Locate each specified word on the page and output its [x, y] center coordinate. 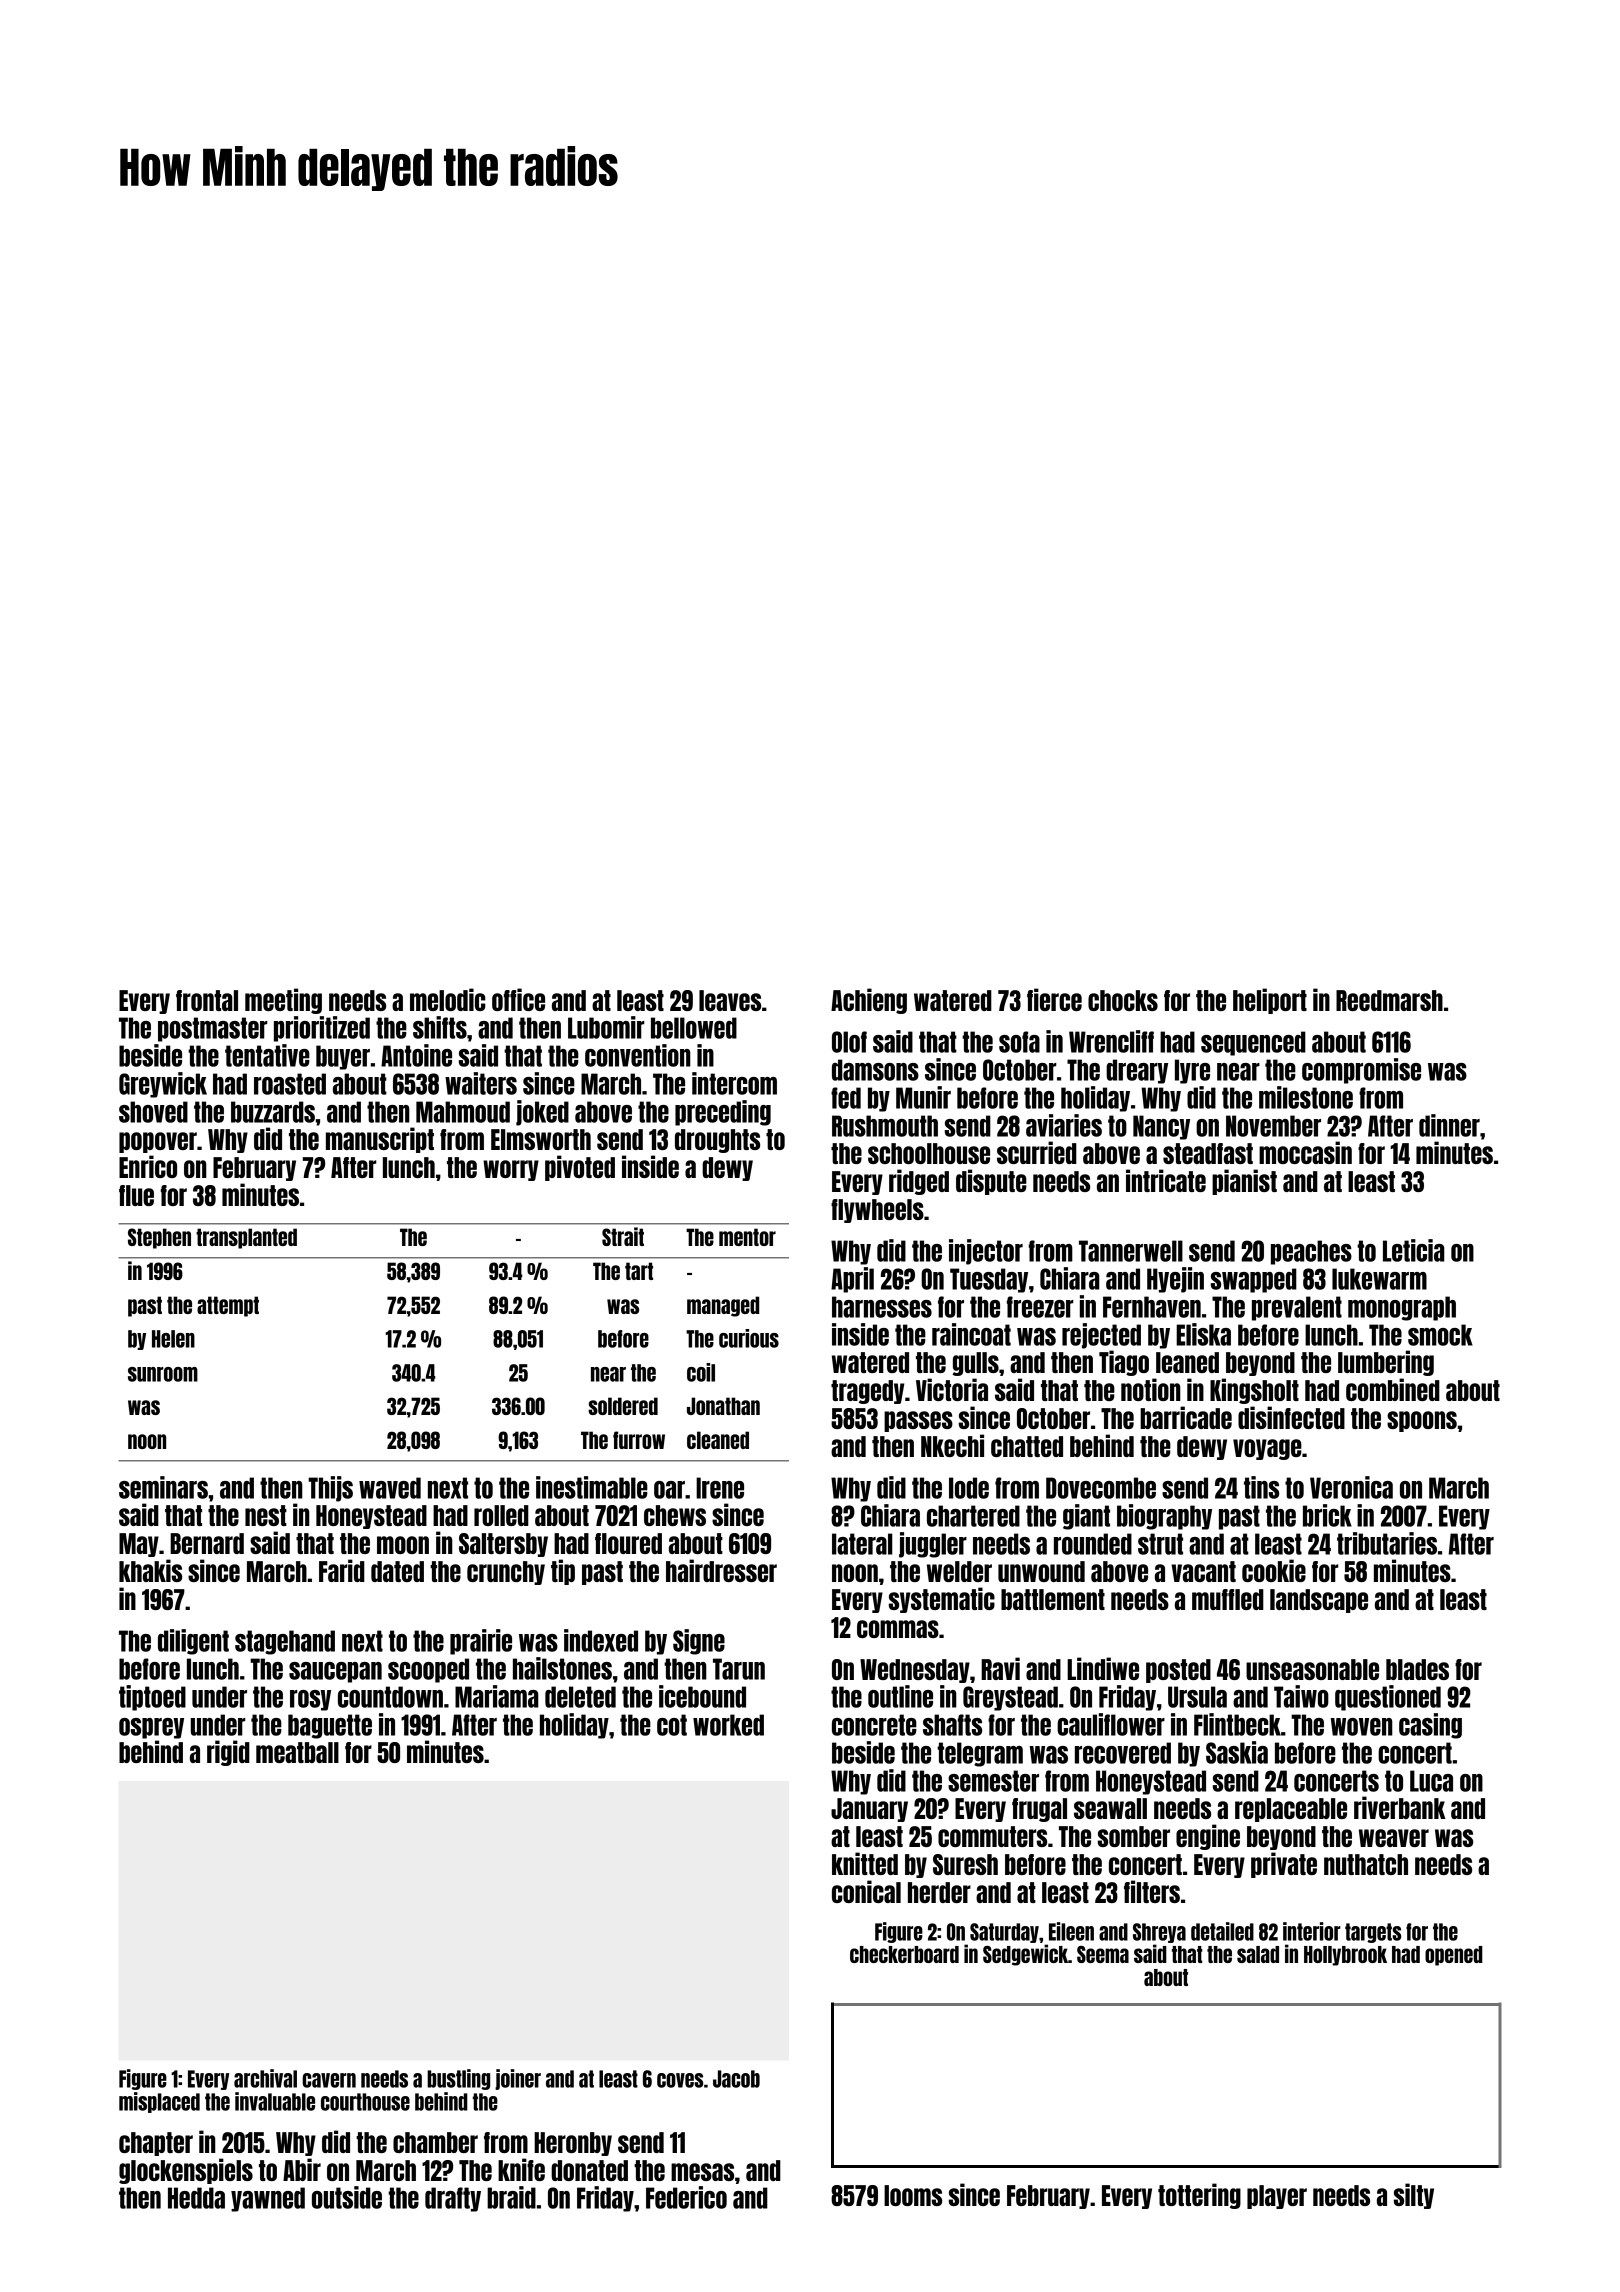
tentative [267, 1055]
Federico [686, 2197]
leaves [730, 1000]
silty [1414, 2196]
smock [1440, 1335]
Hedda [196, 2198]
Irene [720, 1488]
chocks [1123, 1000]
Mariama [497, 1696]
